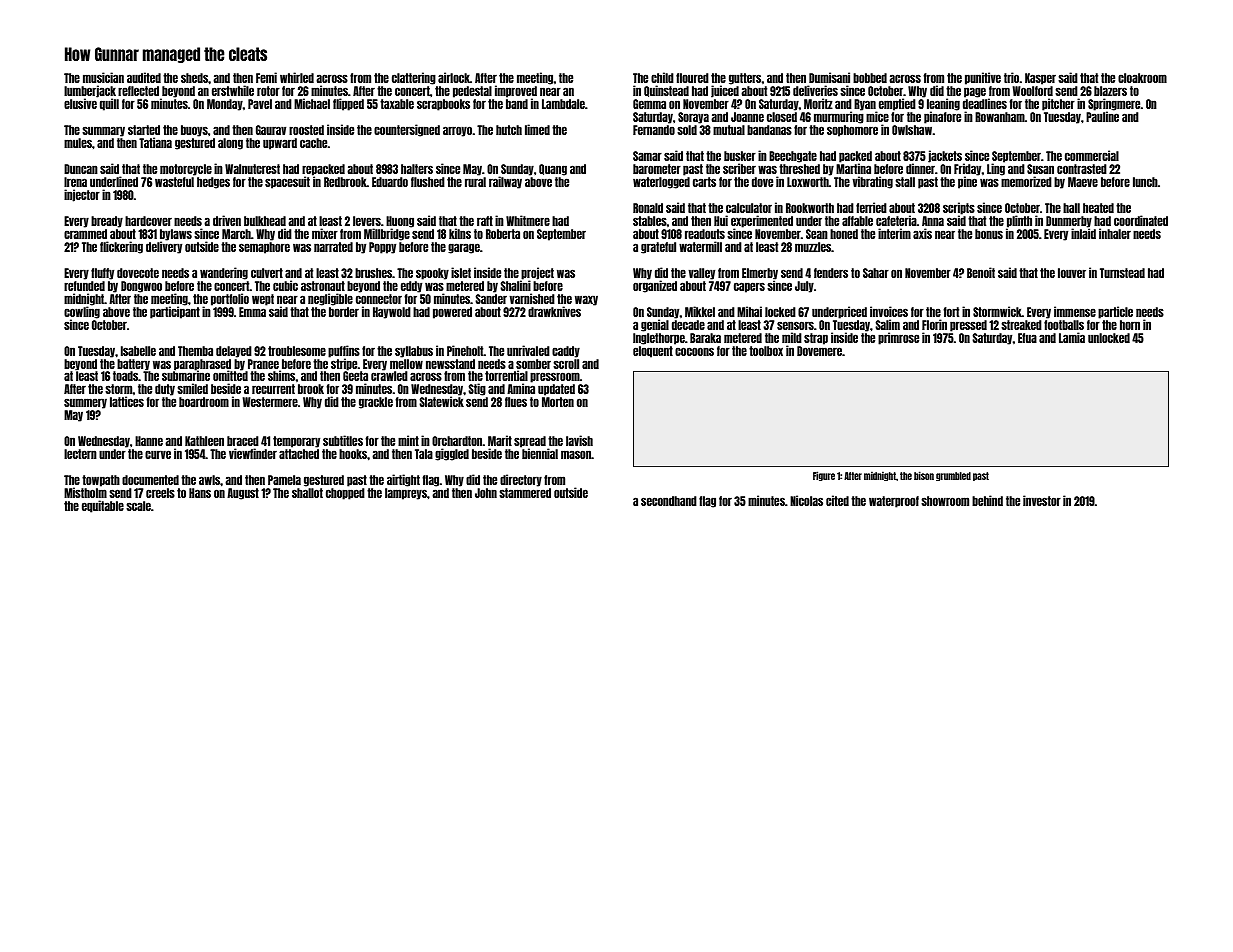 The image size is (1233, 952). I want to click on equitable, so click(103, 506).
